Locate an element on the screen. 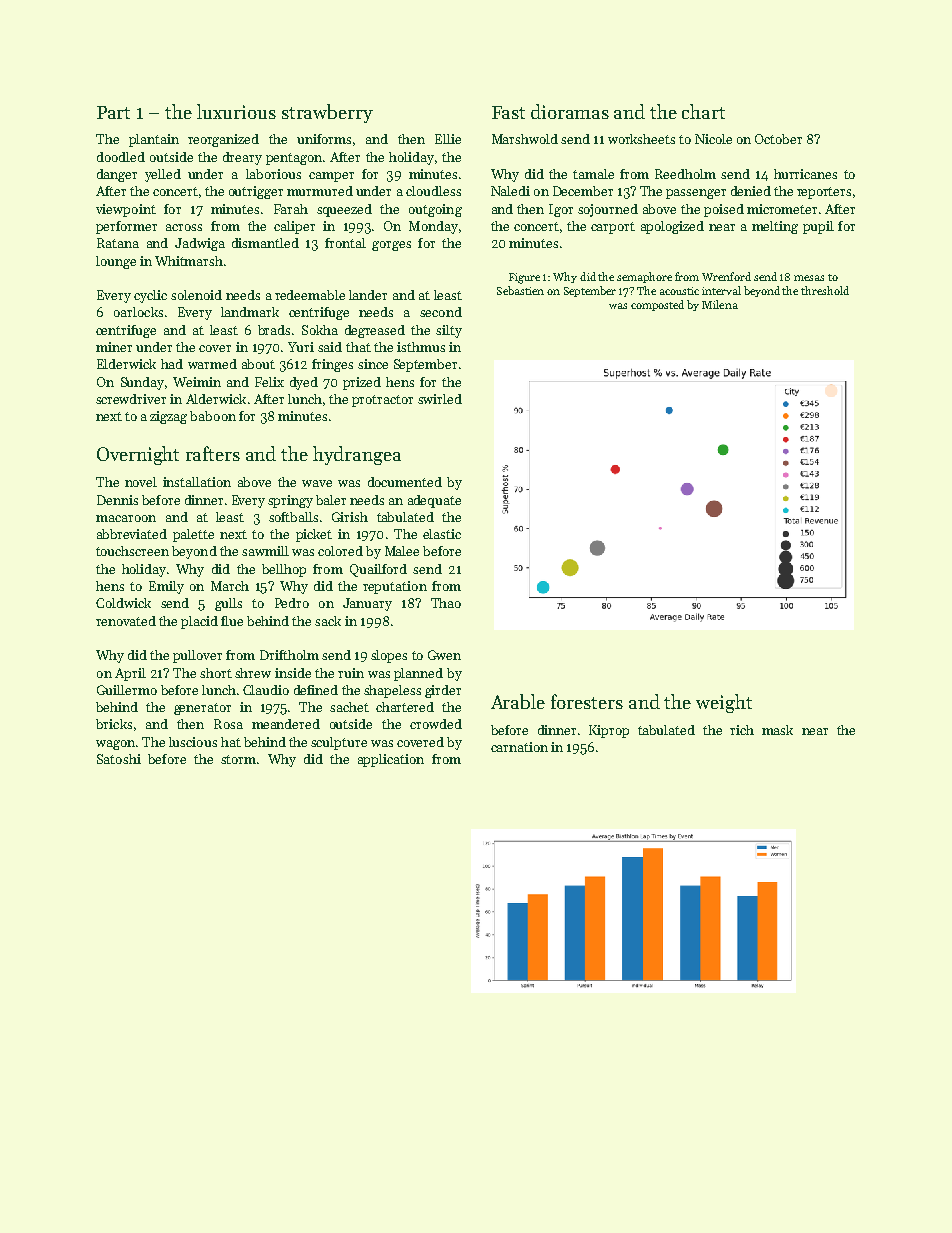  weight is located at coordinates (724, 703).
